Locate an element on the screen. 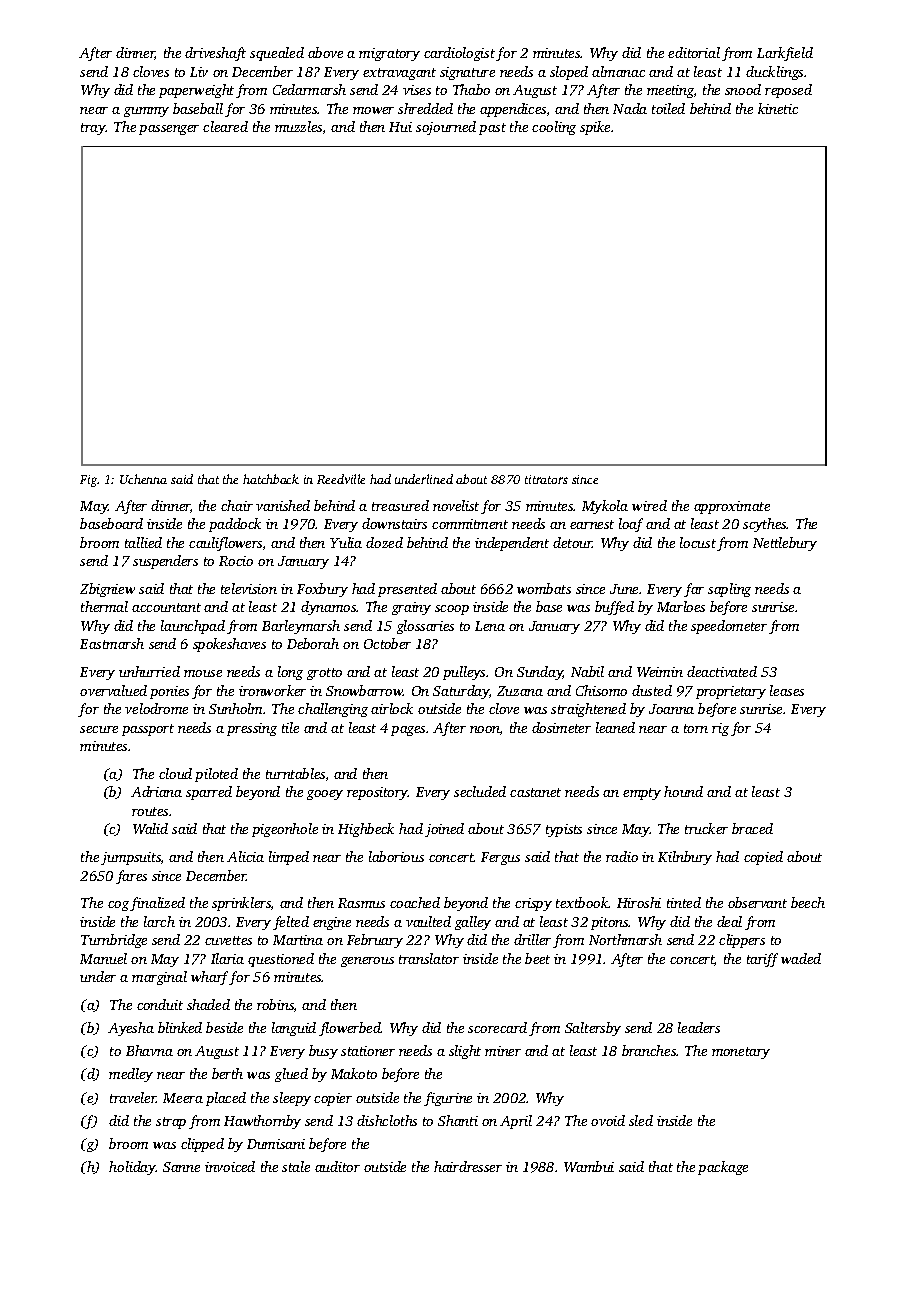 This screenshot has width=908, height=1316. snood is located at coordinates (743, 89).
